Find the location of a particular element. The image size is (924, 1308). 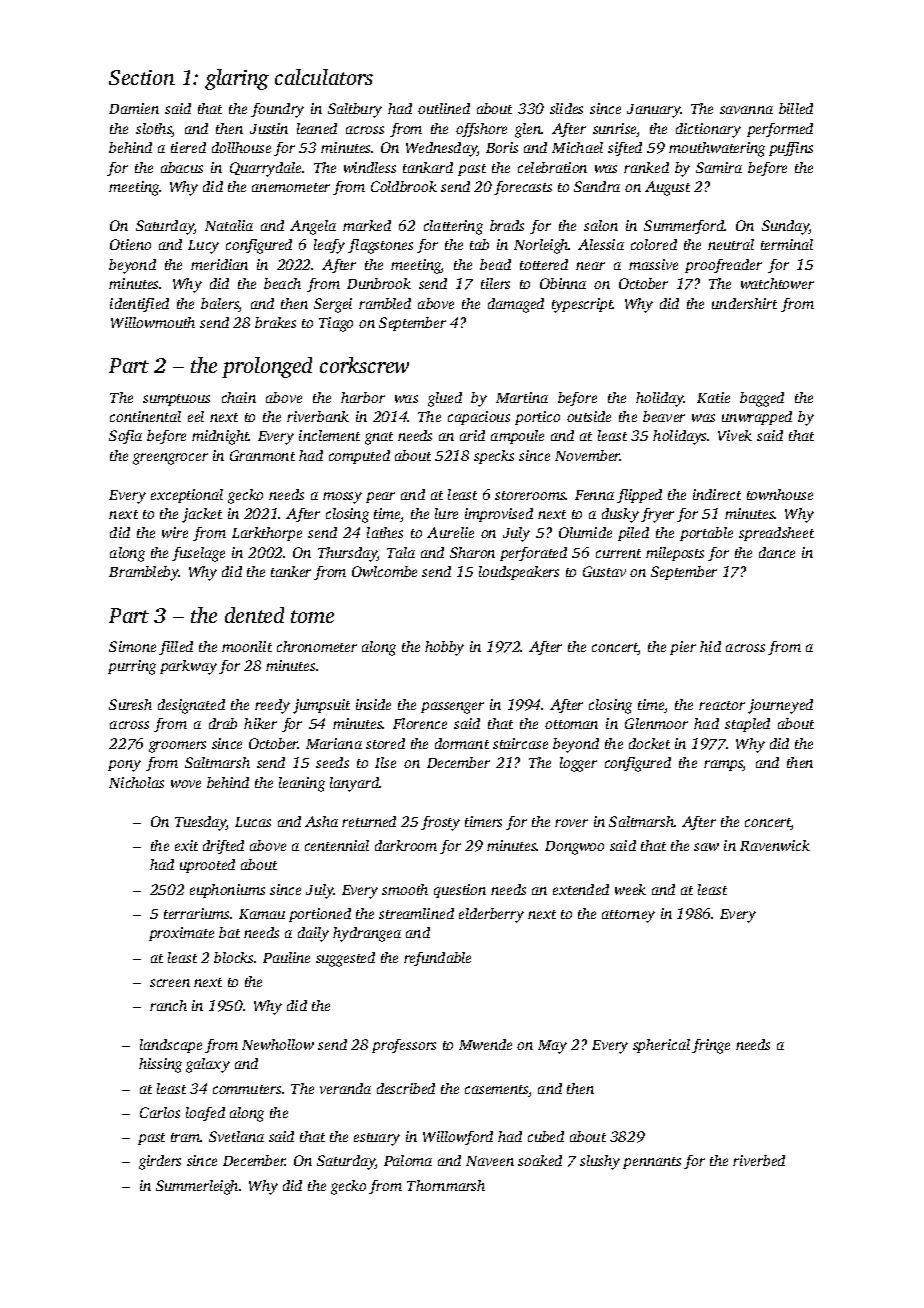

hid is located at coordinates (710, 646).
